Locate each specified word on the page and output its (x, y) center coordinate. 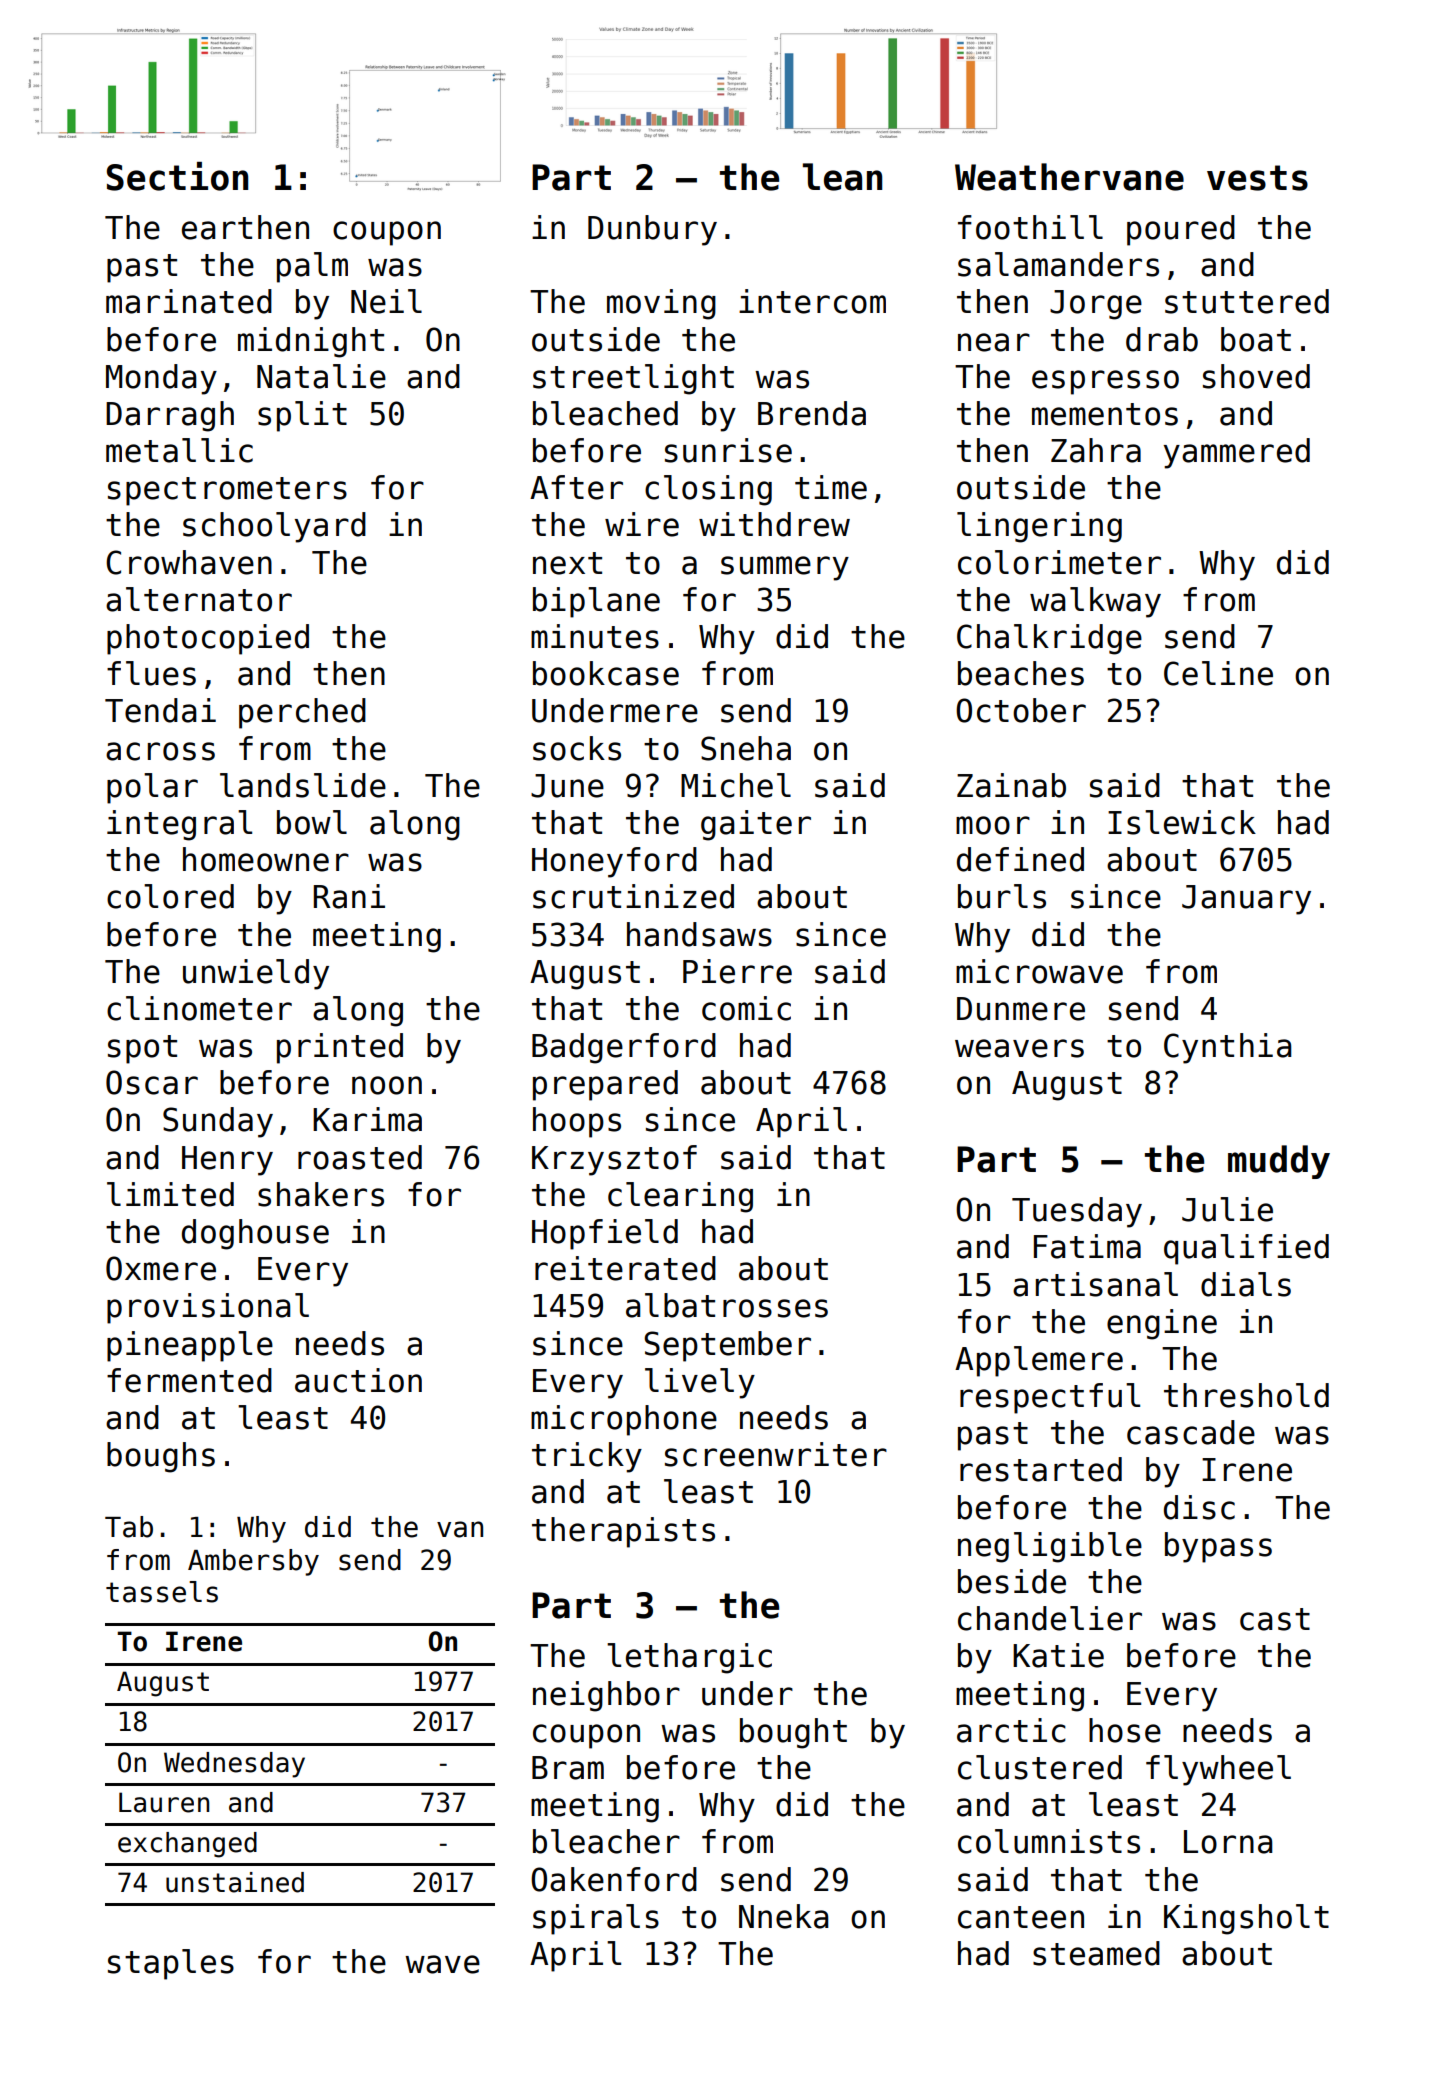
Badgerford (624, 1048)
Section (177, 176)
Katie (1058, 1655)
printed (340, 1048)
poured (1181, 230)
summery (785, 568)
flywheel (1218, 1770)
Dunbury (652, 230)
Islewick (1182, 822)
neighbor (606, 1696)
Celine (1218, 673)
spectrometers (227, 491)
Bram (568, 1768)
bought (793, 1733)
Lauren (164, 1802)
